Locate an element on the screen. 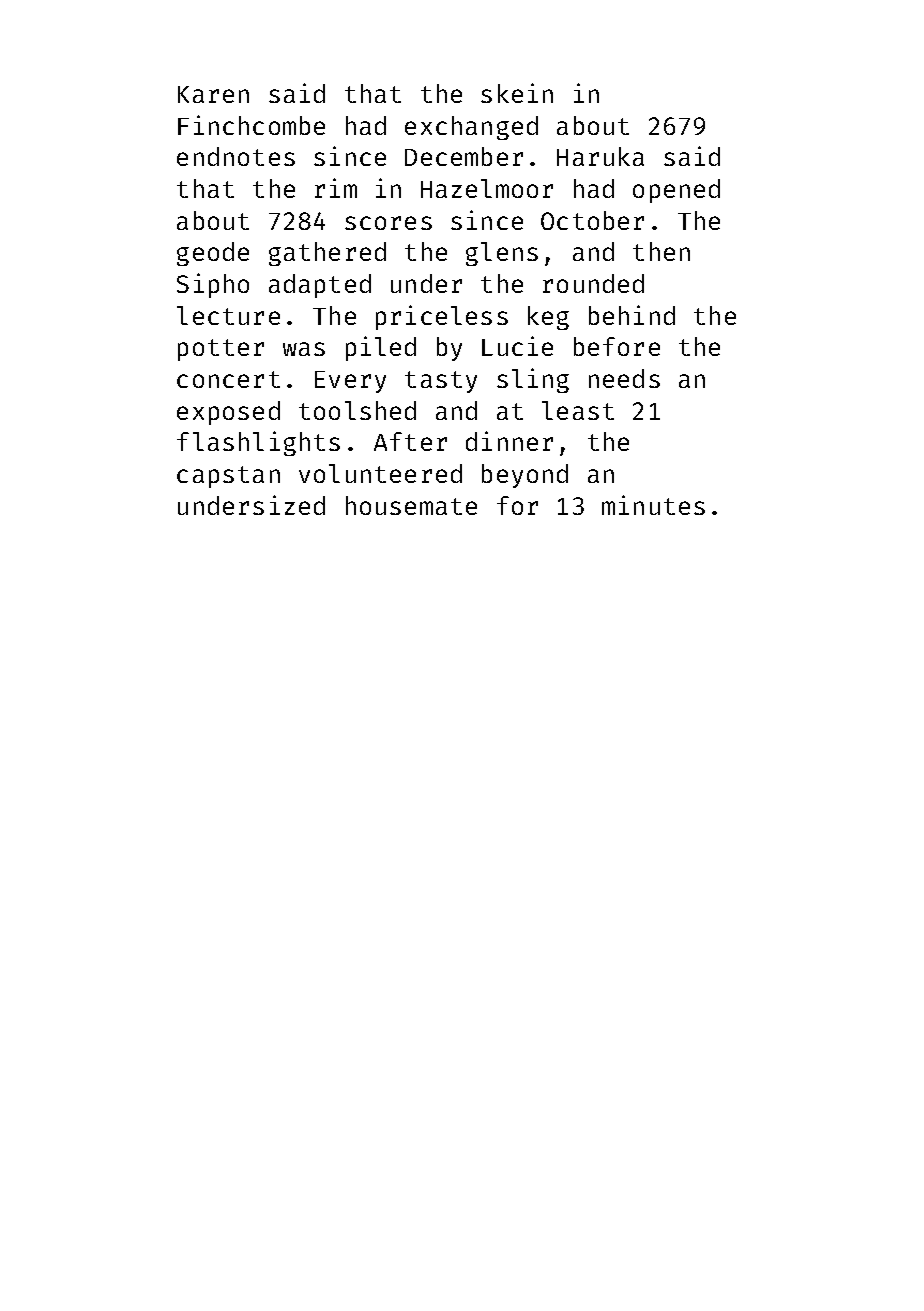 This screenshot has height=1311, width=924. October is located at coordinates (592, 220).
